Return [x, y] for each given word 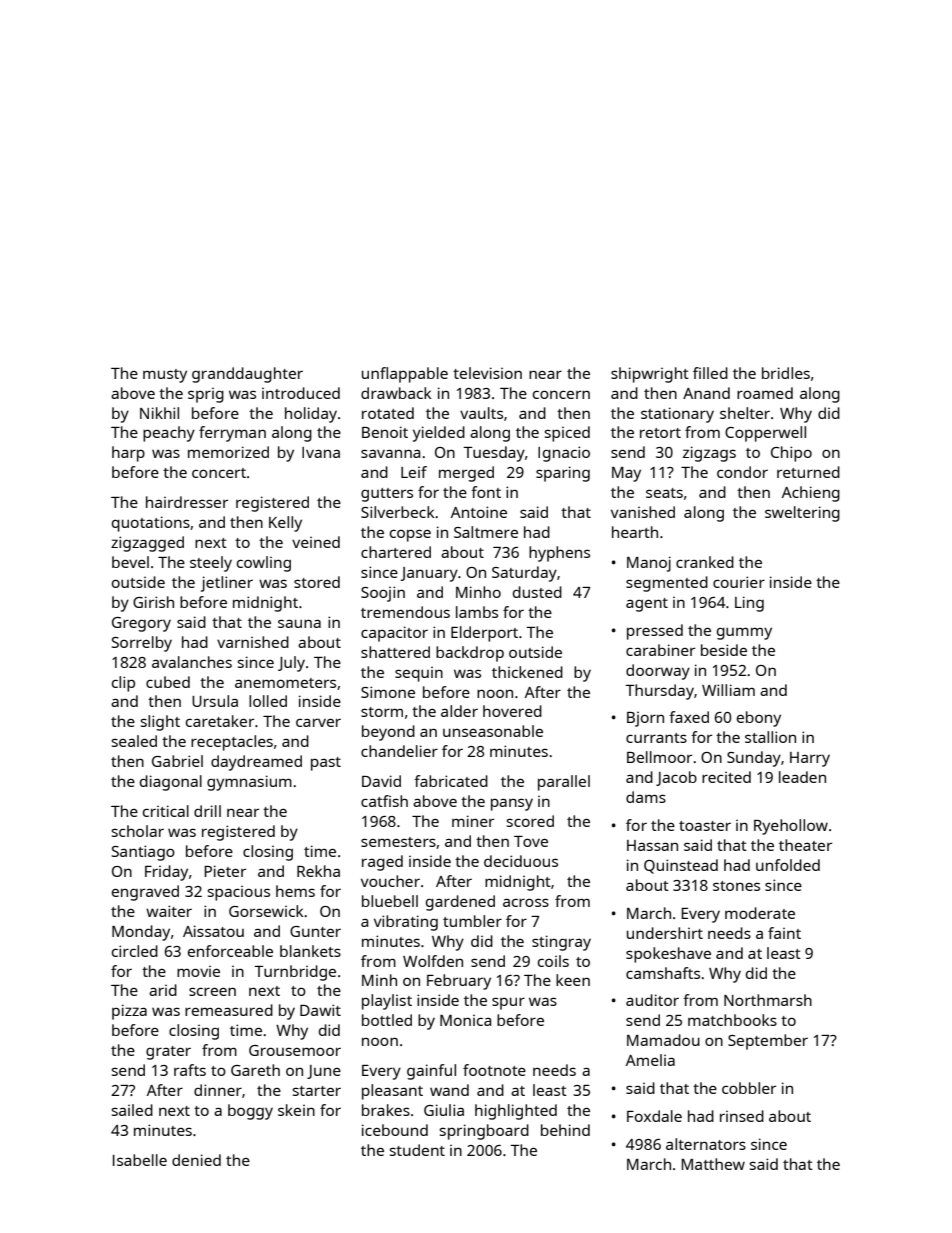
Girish [153, 602]
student [417, 1150]
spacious [239, 893]
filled [710, 373]
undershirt [665, 933]
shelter [745, 413]
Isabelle [140, 1160]
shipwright [650, 375]
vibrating [406, 923]
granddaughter [247, 375]
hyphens [559, 554]
